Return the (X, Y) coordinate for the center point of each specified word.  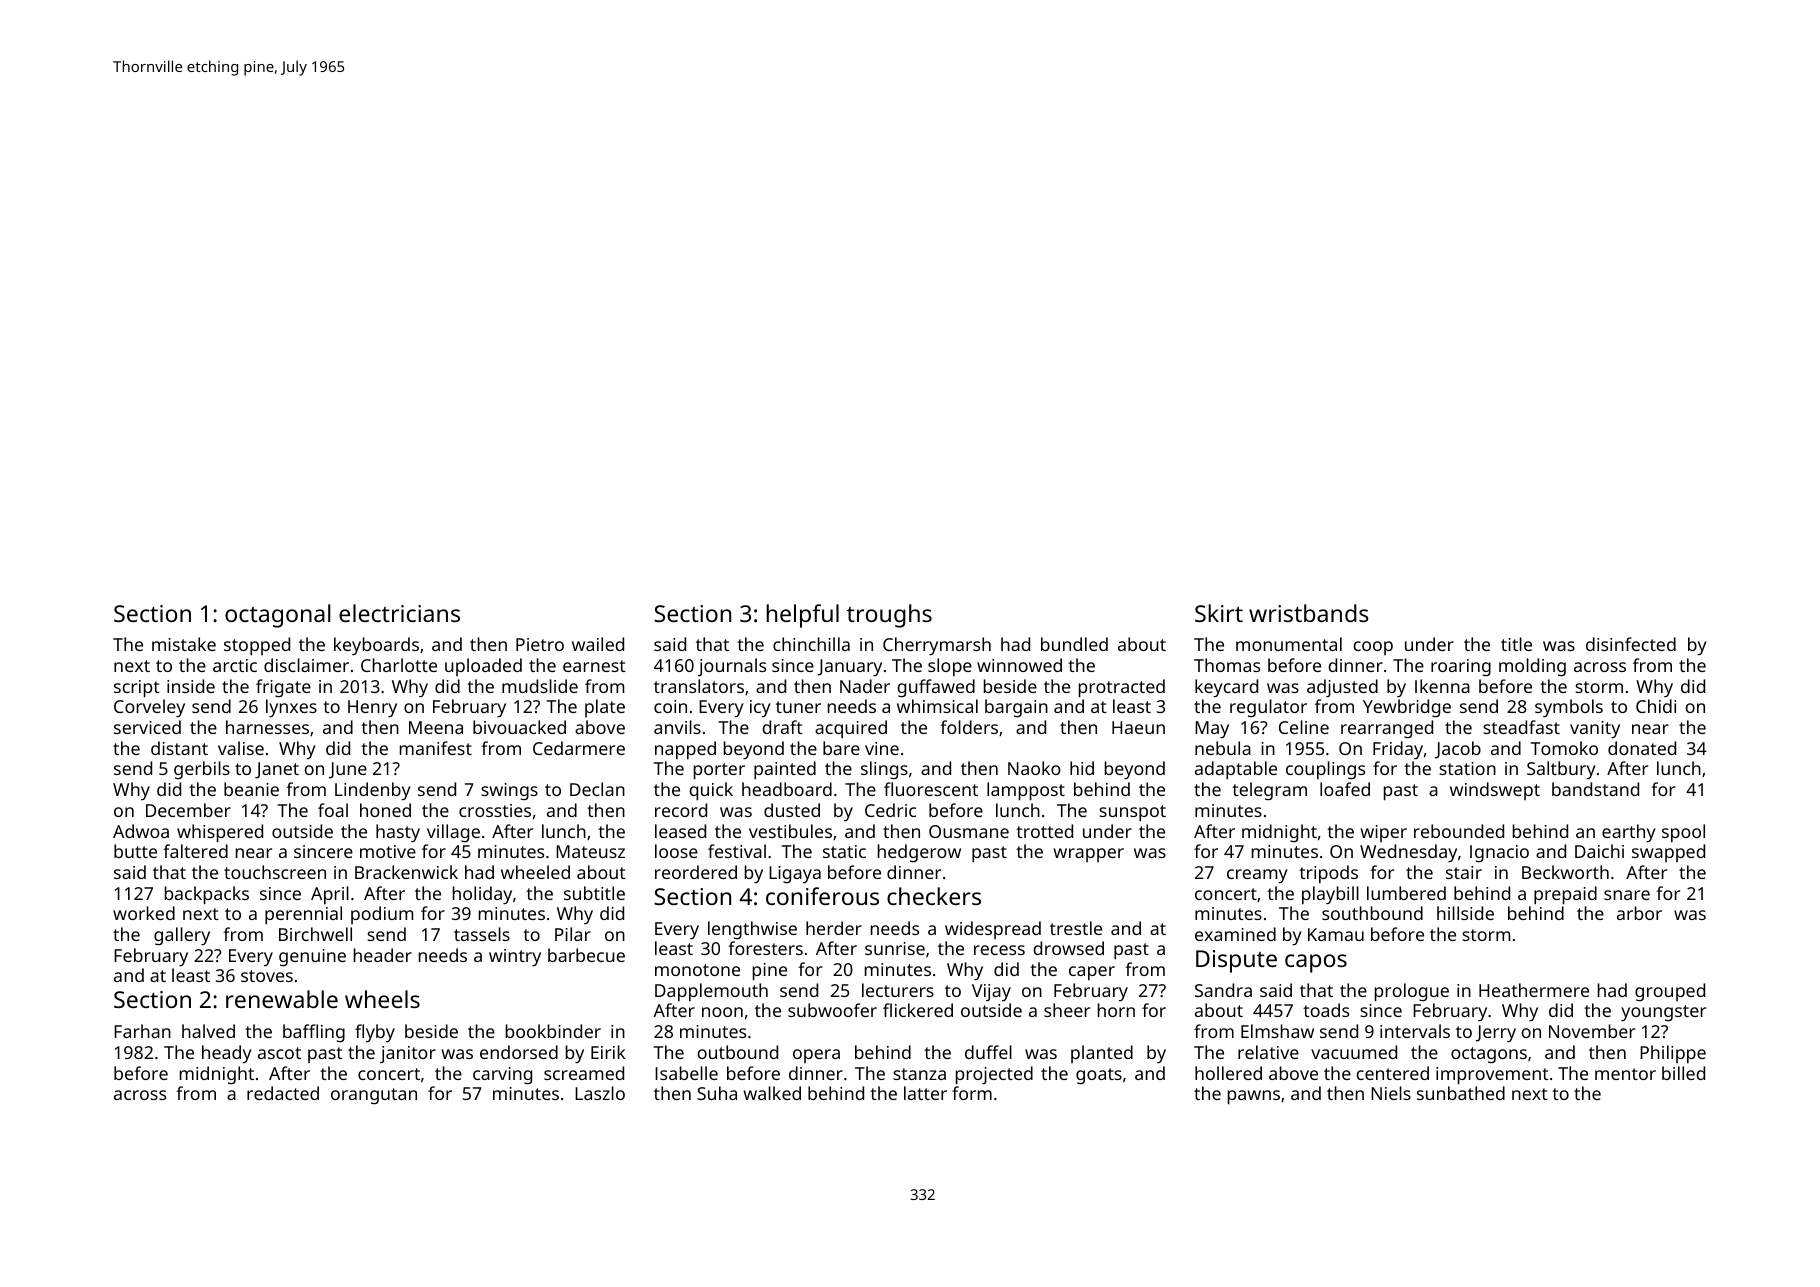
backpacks (207, 895)
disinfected (1631, 644)
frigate (283, 688)
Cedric (890, 810)
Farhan (142, 1031)
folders (969, 727)
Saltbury (1561, 770)
